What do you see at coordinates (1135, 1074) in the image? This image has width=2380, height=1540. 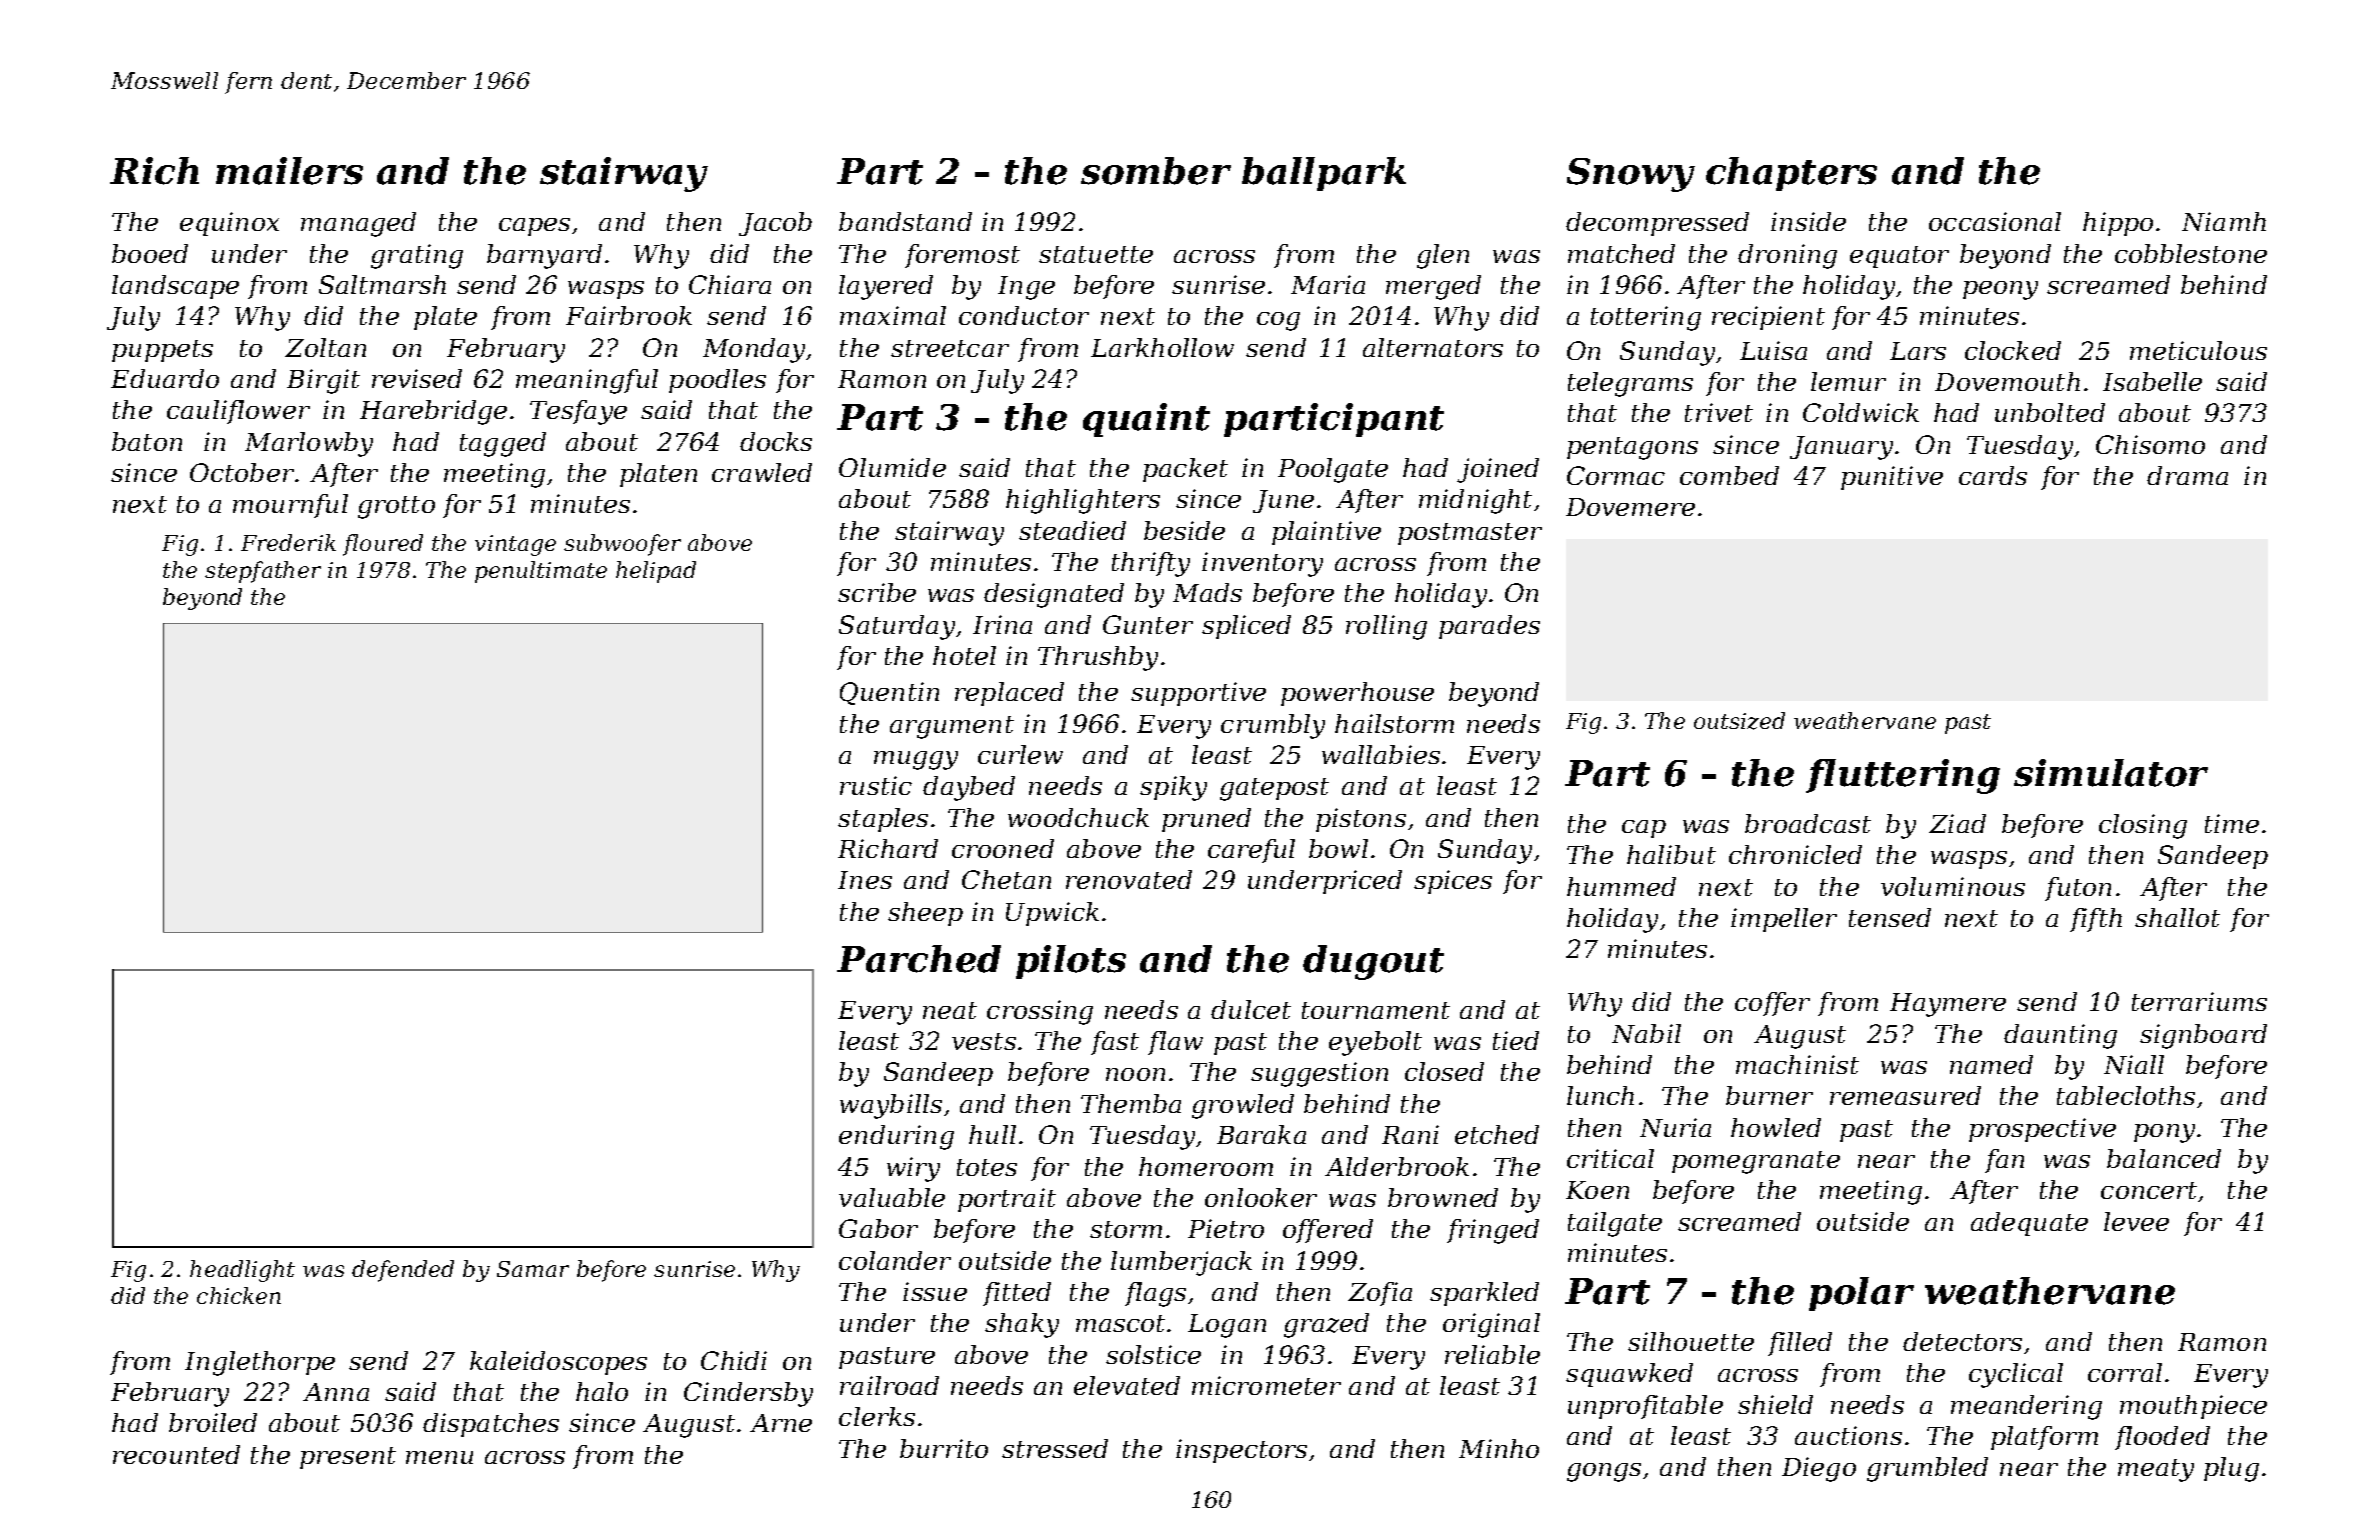 I see `noon` at bounding box center [1135, 1074].
